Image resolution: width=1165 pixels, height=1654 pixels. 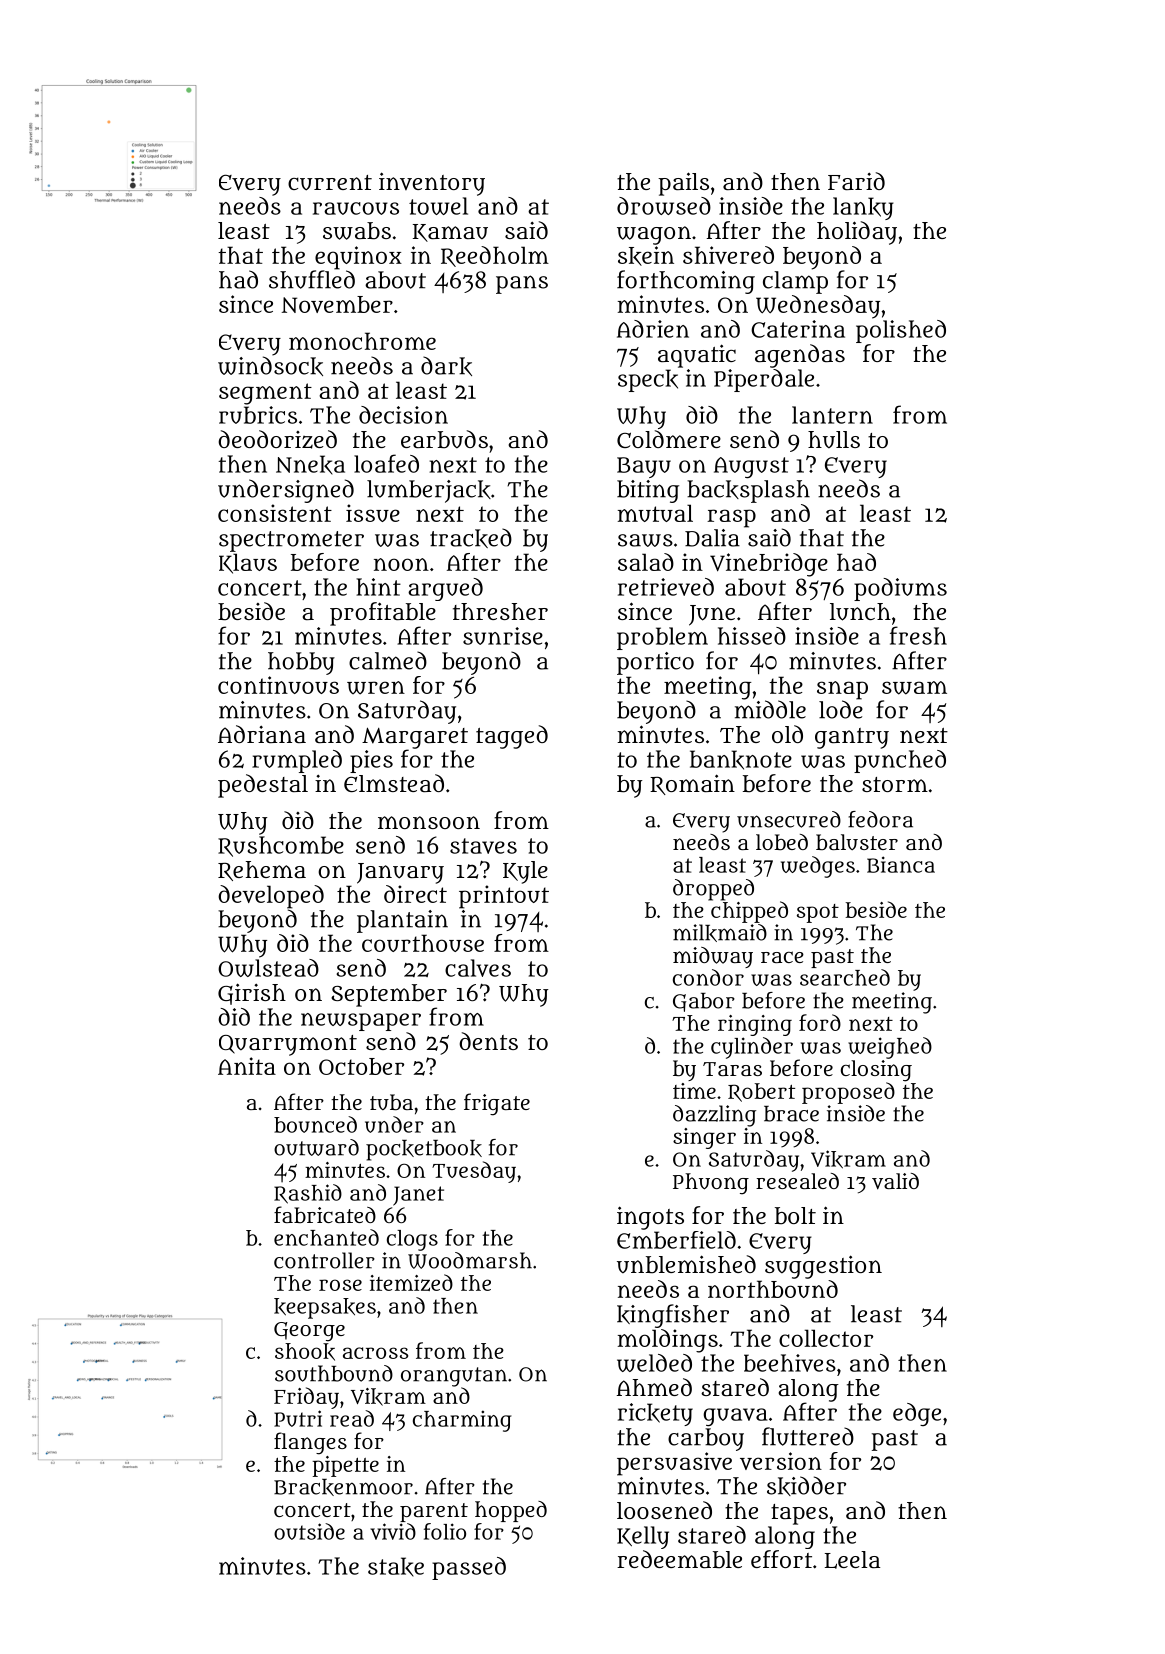 What do you see at coordinates (834, 439) in the document?
I see `hulls` at bounding box center [834, 439].
